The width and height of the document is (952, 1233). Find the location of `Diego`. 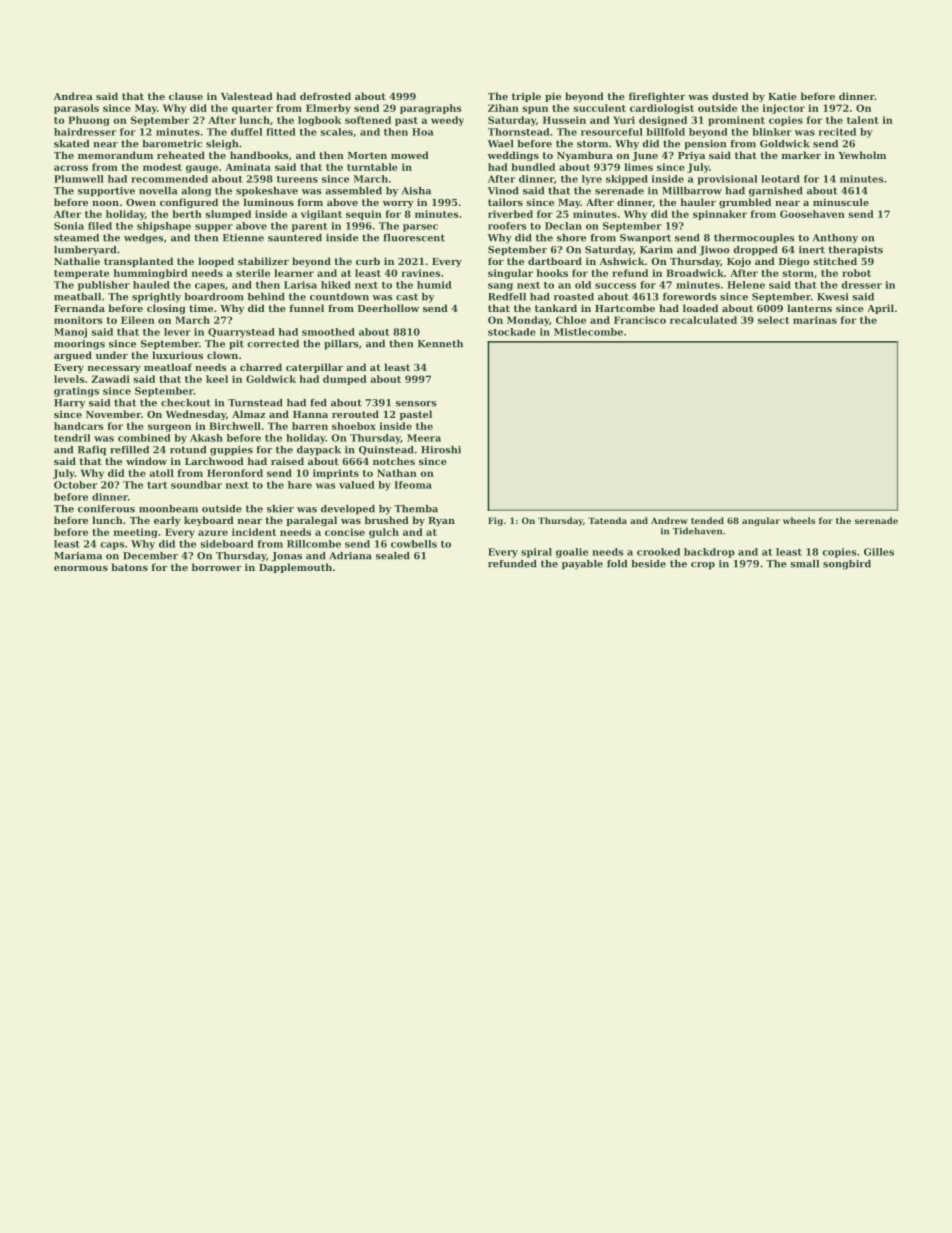

Diego is located at coordinates (794, 262).
